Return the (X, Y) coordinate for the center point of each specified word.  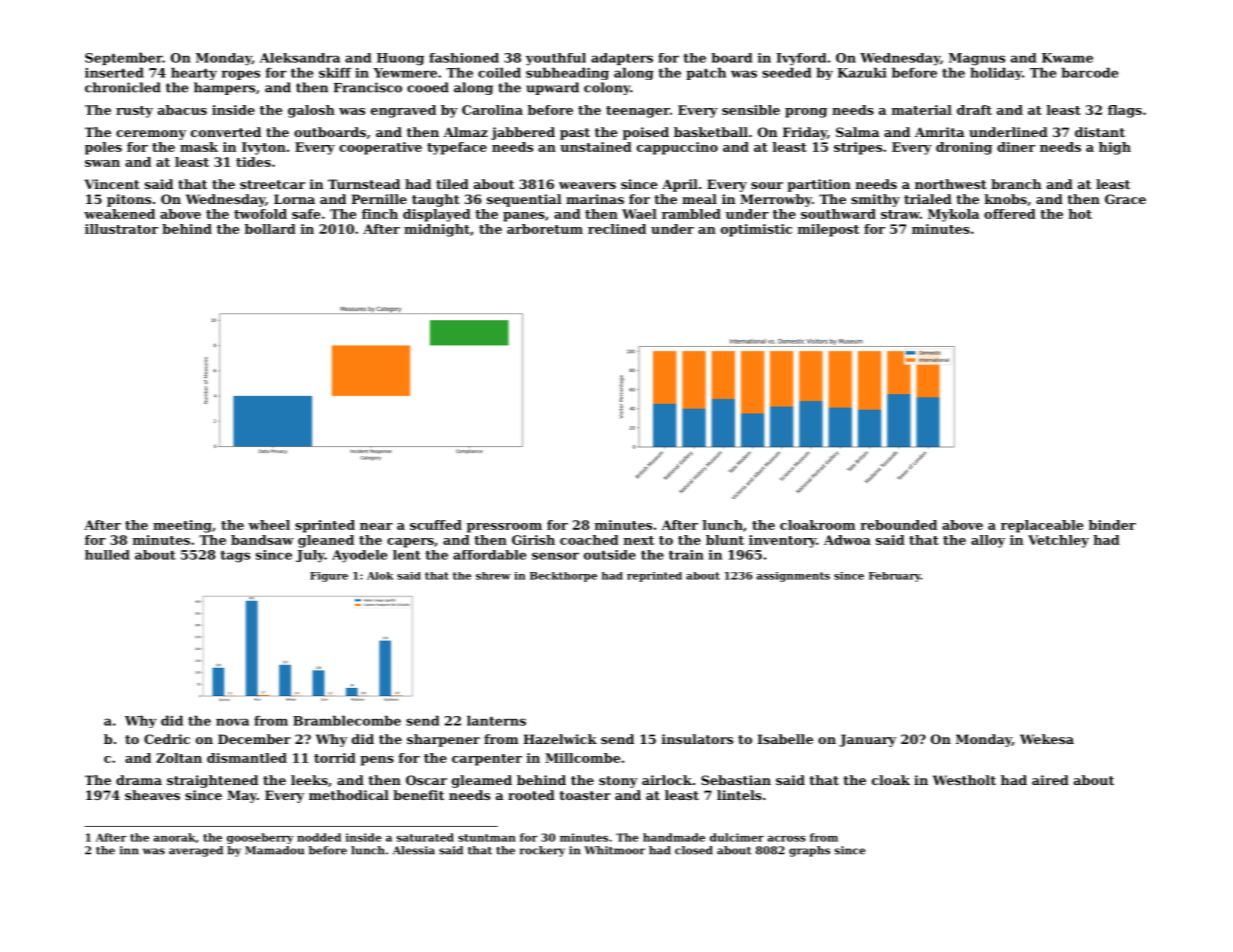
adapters (622, 59)
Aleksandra (300, 58)
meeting (182, 526)
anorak (175, 837)
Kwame (1067, 58)
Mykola (953, 215)
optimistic (756, 230)
